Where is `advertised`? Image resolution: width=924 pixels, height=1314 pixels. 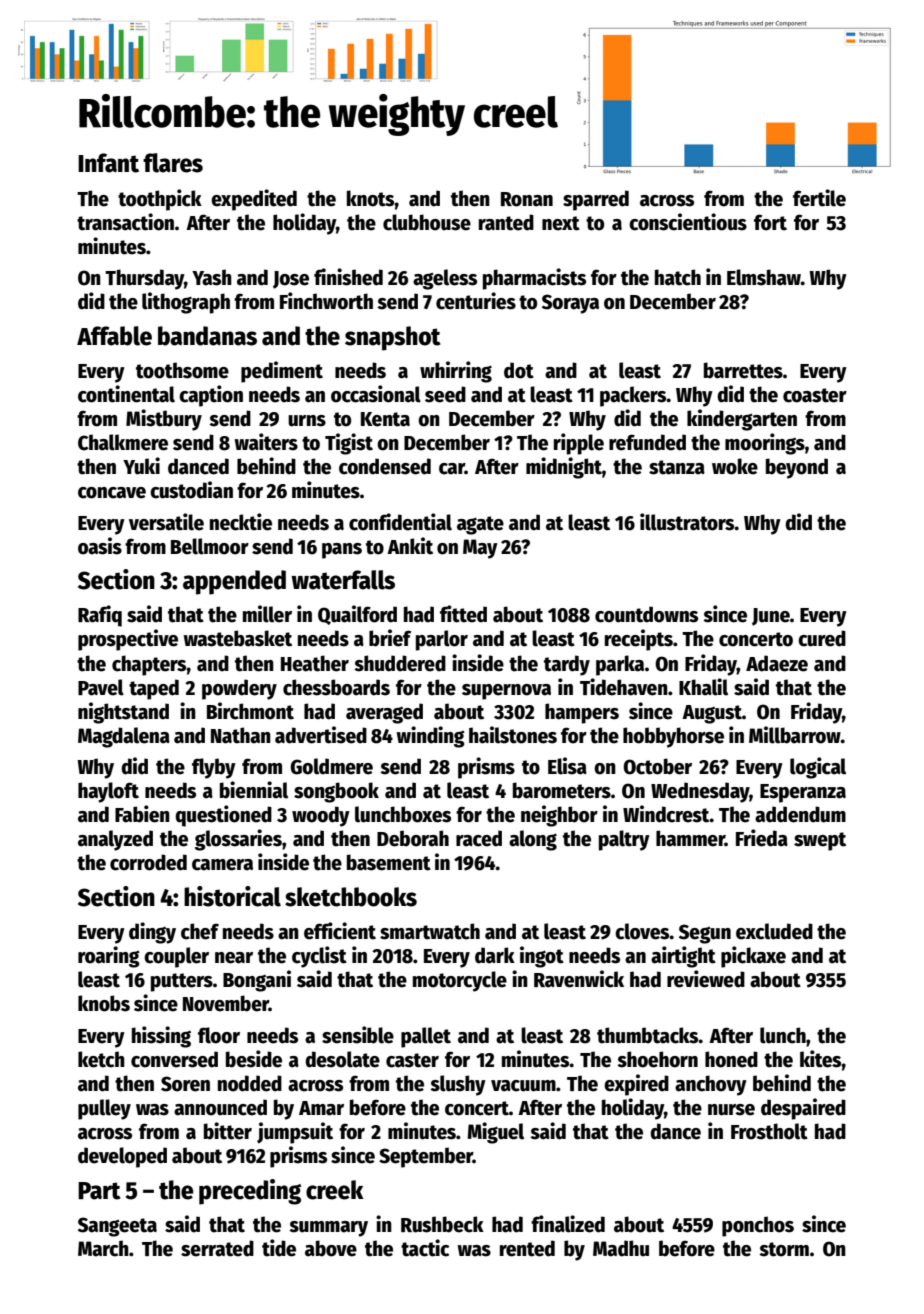 advertised is located at coordinates (321, 735).
